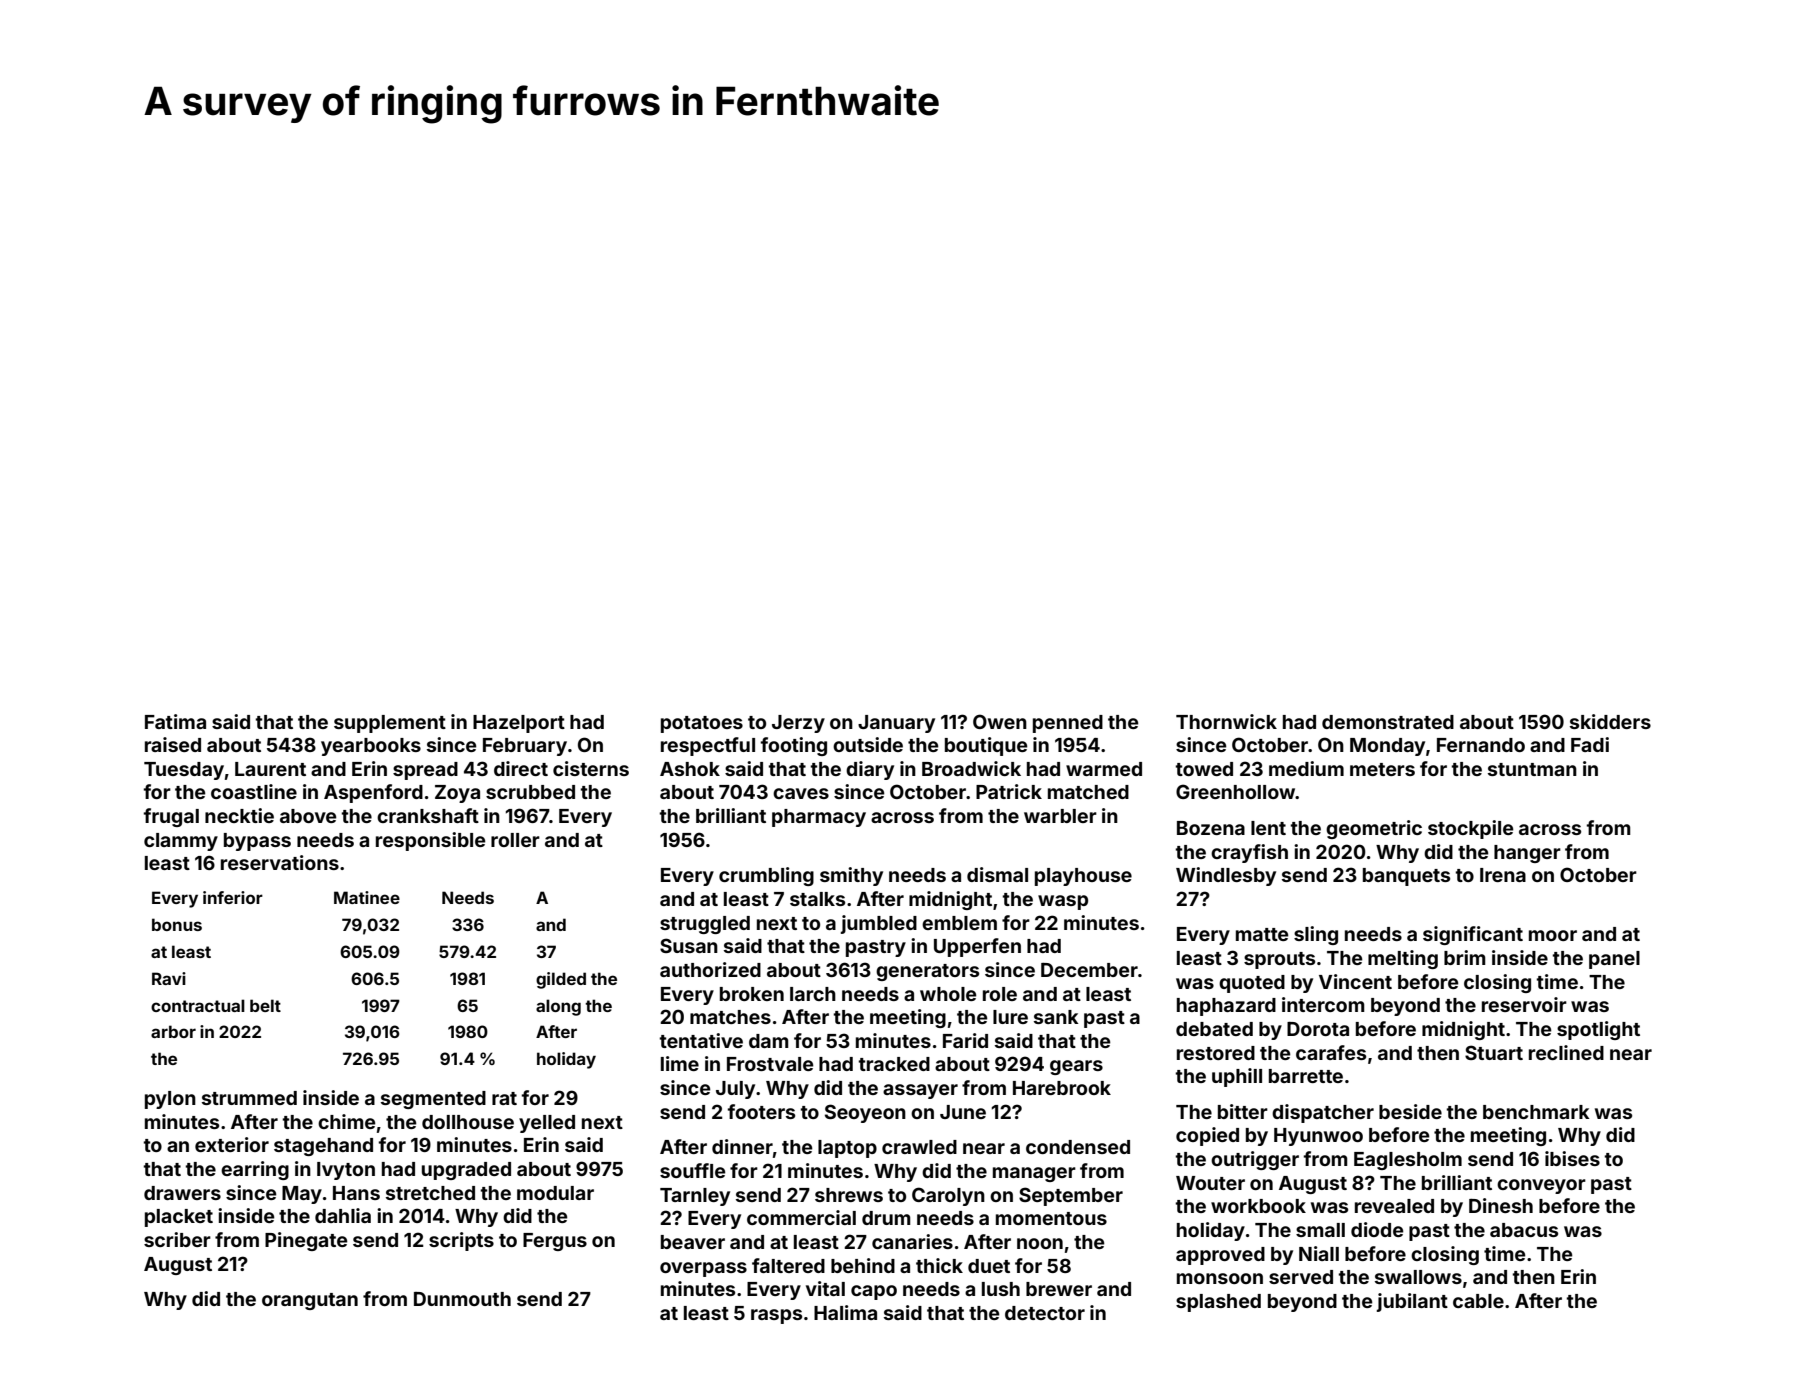 Image resolution: width=1807 pixels, height=1396 pixels. I want to click on dismal, so click(997, 874).
